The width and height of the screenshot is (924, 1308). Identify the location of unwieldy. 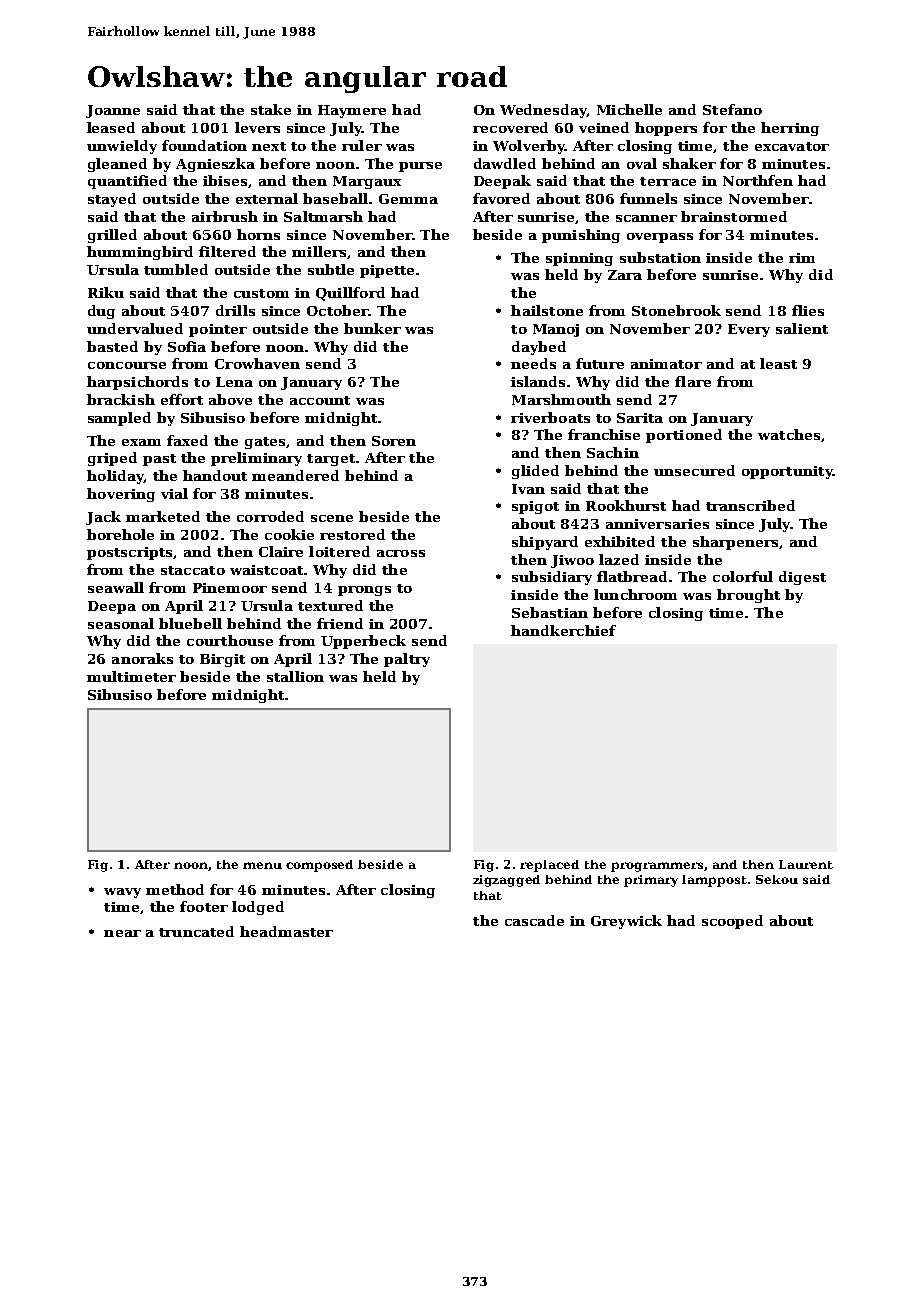
(122, 147).
